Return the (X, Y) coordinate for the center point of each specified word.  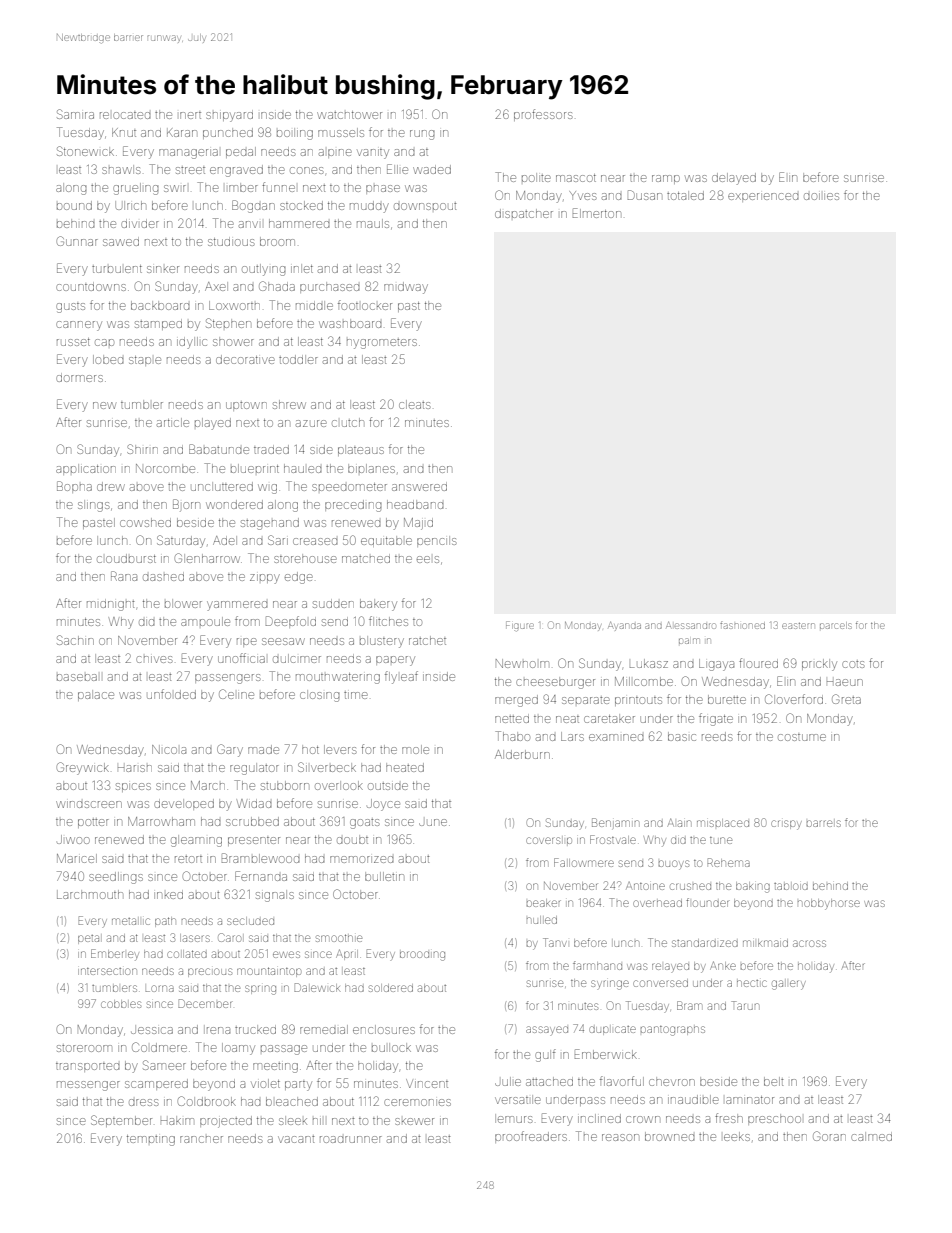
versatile (518, 1099)
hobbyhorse (829, 904)
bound (74, 205)
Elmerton (597, 213)
